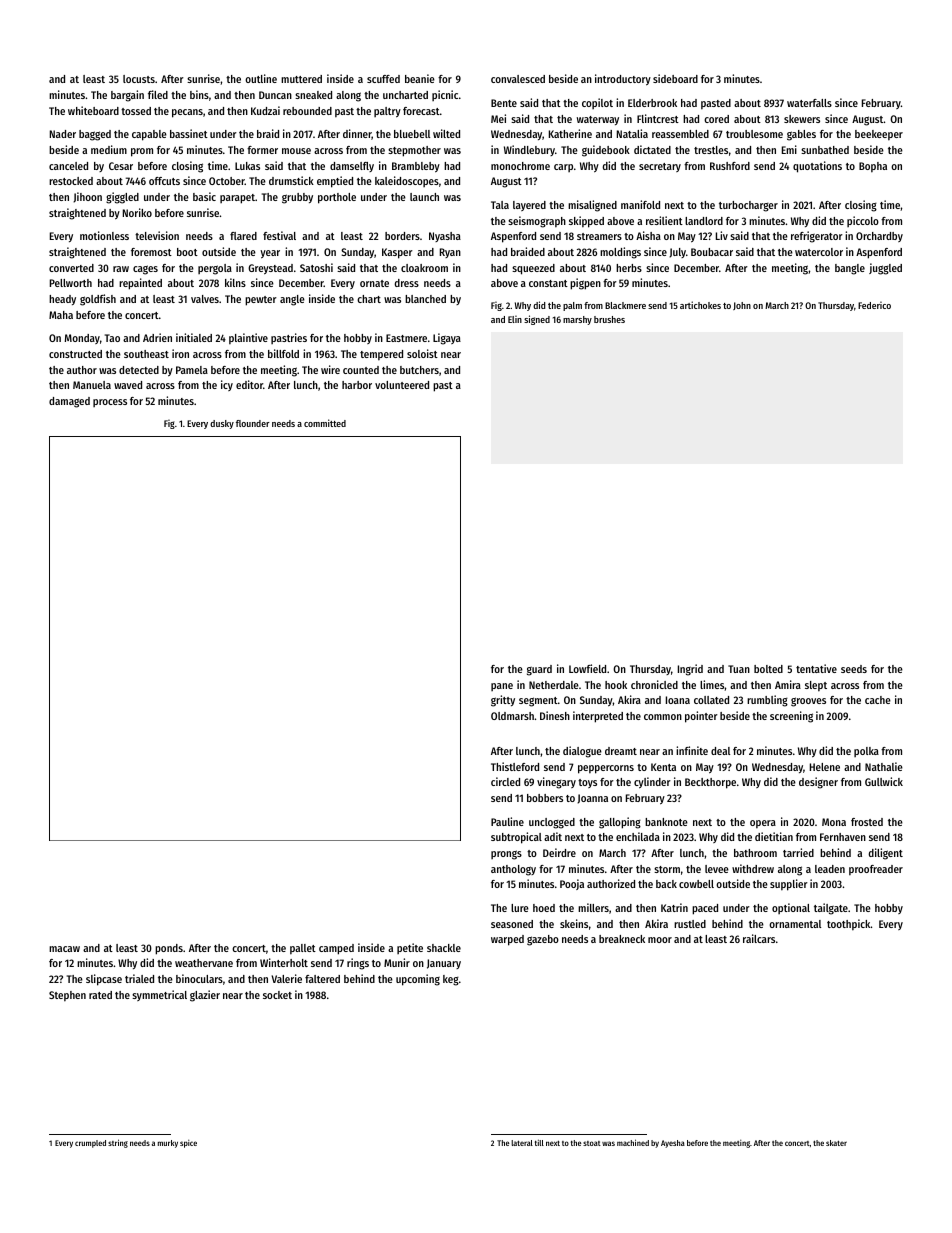 This image has height=1233, width=952. I want to click on Federico, so click(874, 305).
